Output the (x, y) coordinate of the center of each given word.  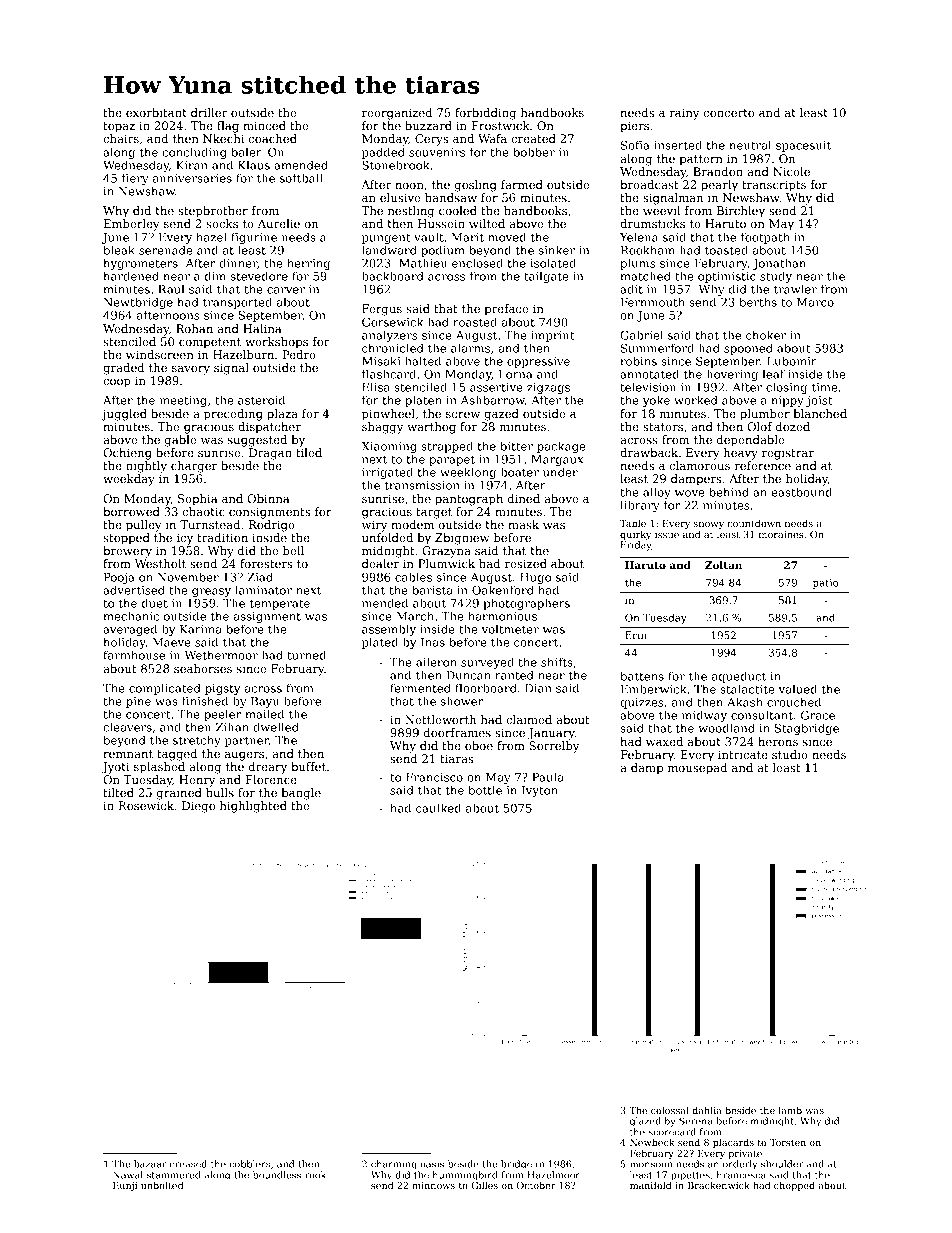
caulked (438, 808)
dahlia (707, 1110)
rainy (684, 114)
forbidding (485, 114)
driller (209, 112)
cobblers (249, 1164)
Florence (271, 779)
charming (394, 1165)
